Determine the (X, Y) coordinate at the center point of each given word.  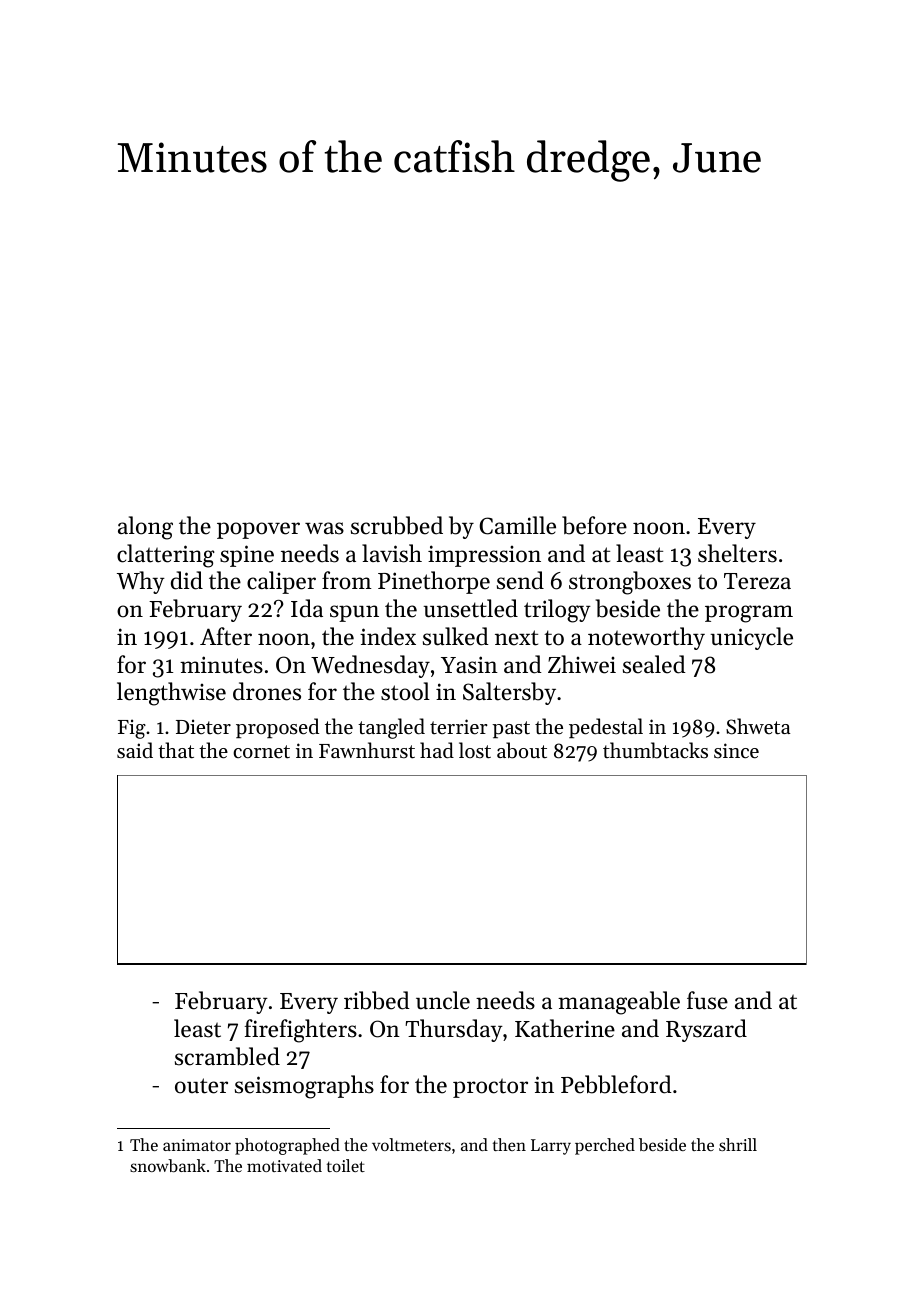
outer (201, 1086)
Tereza (757, 581)
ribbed (377, 1000)
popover (258, 530)
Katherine (565, 1028)
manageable (619, 1003)
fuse (707, 1000)
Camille (518, 525)
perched (605, 1146)
